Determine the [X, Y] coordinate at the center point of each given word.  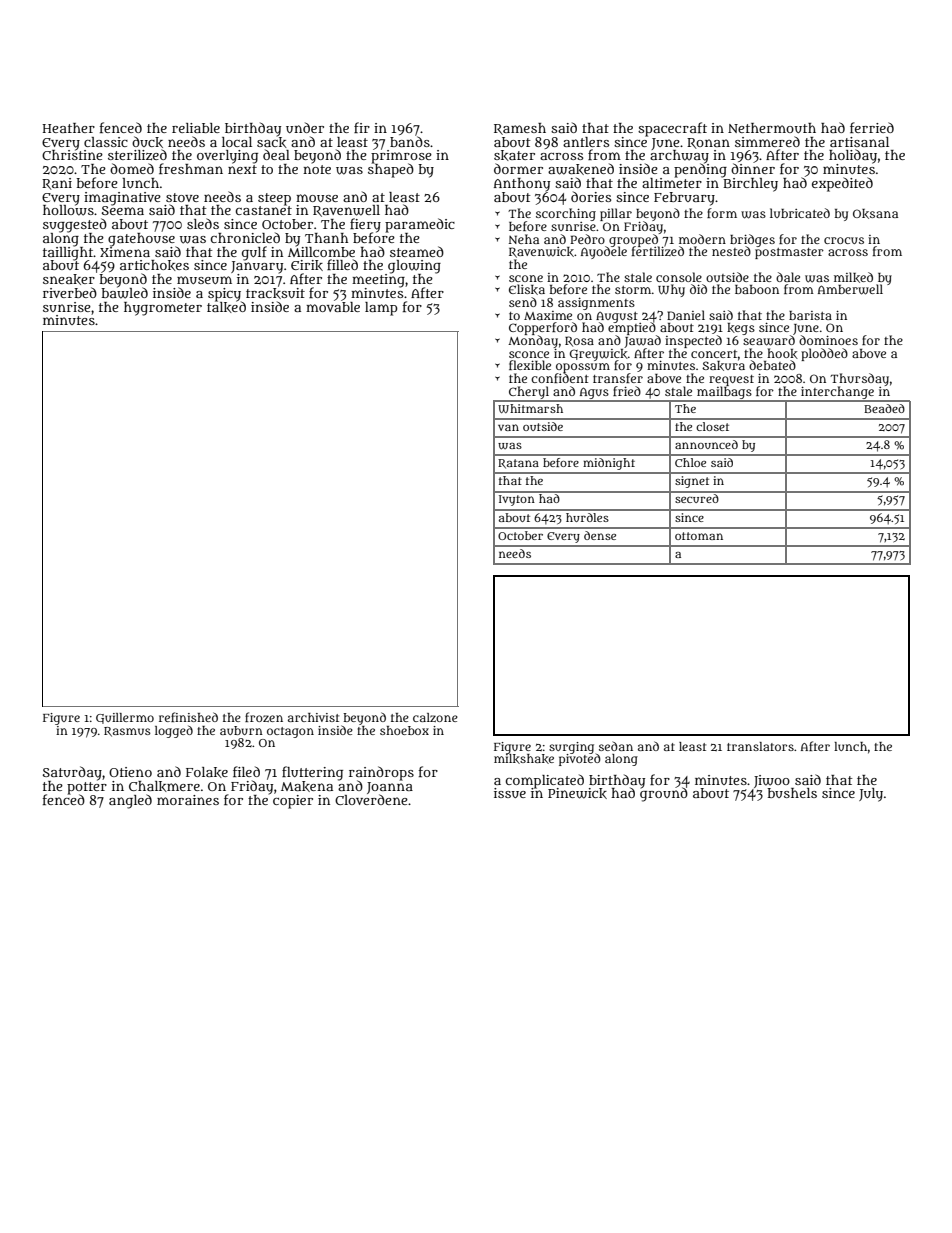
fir [362, 127]
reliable [196, 128]
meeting [378, 280]
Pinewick [577, 793]
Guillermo [125, 718]
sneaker [69, 279]
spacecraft [672, 129]
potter [87, 788]
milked [853, 277]
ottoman [699, 536]
